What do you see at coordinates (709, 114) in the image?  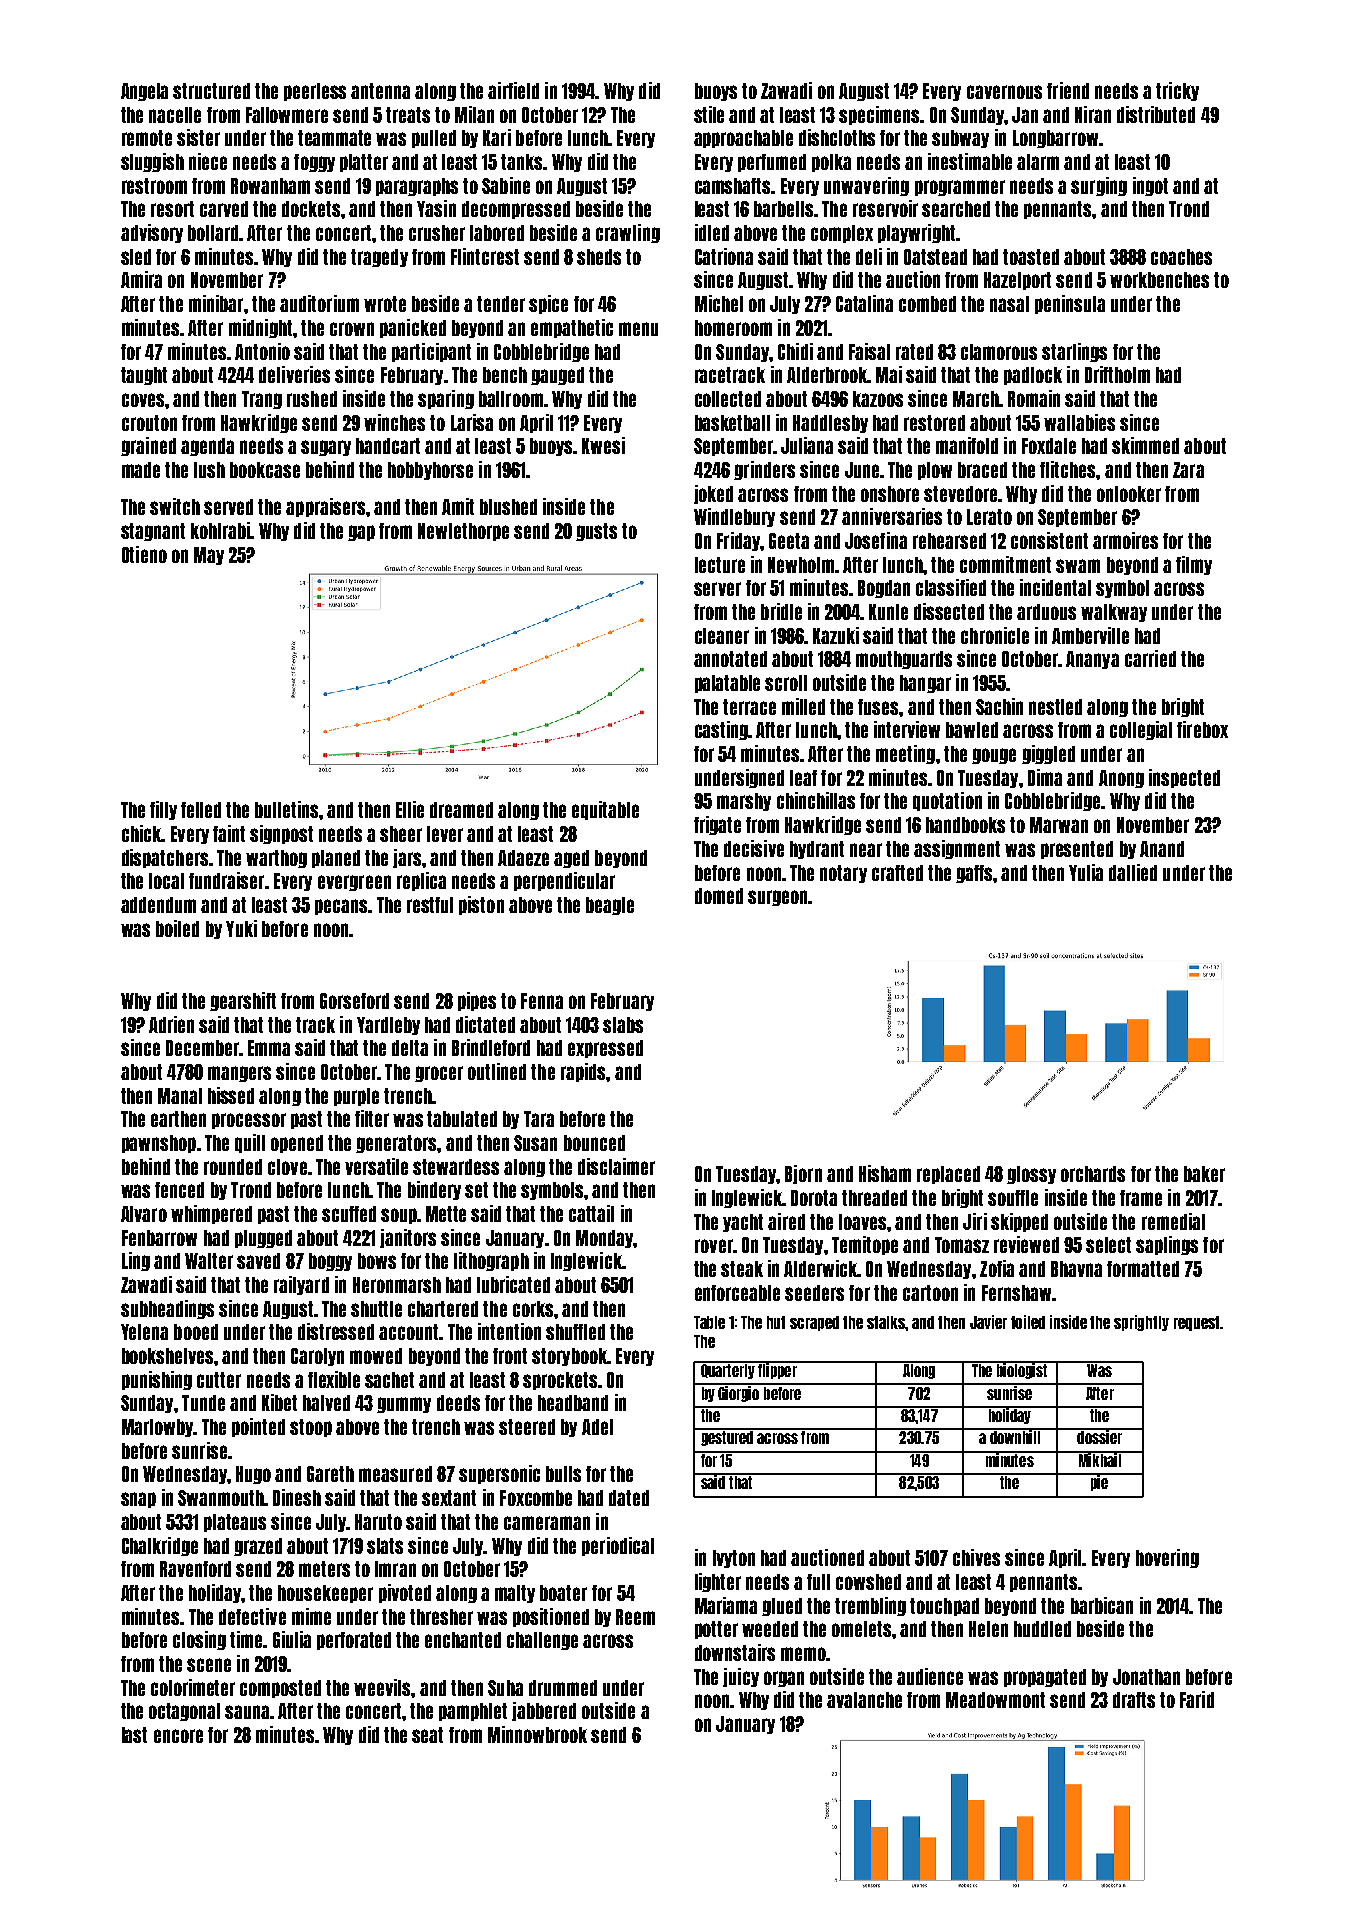 I see `stile` at bounding box center [709, 114].
